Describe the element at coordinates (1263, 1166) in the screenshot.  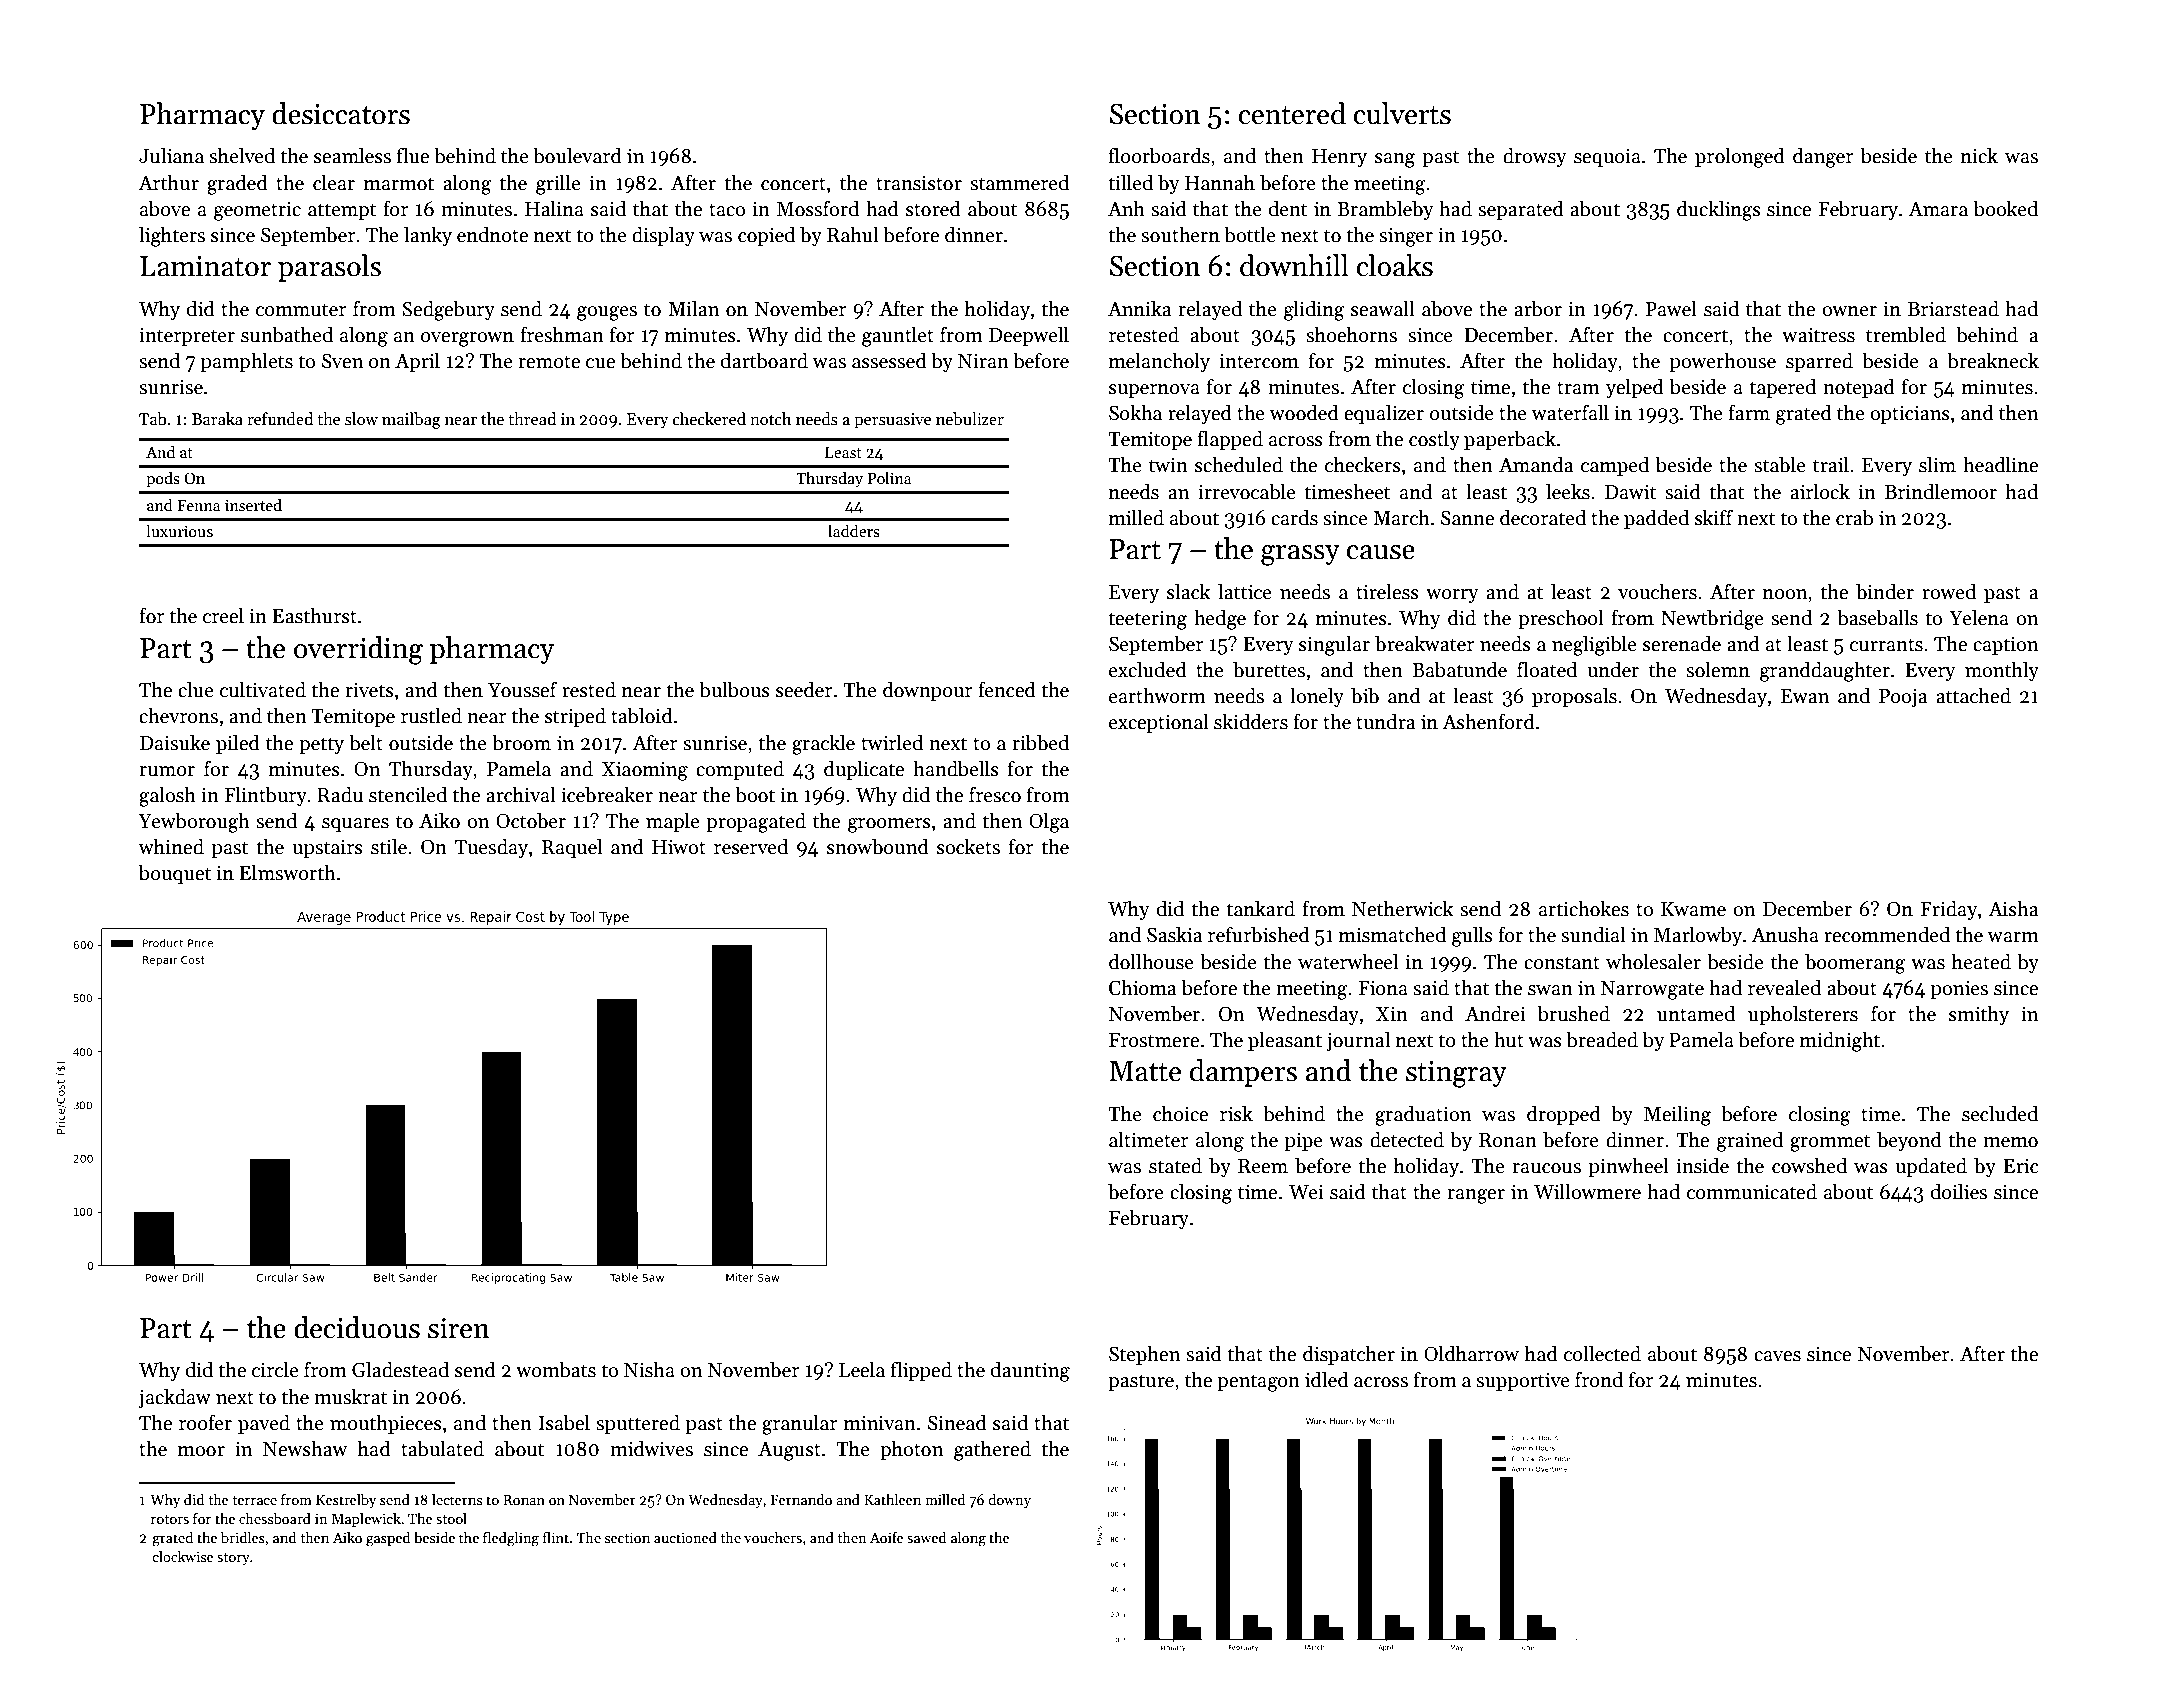
I see `Reem` at that location.
